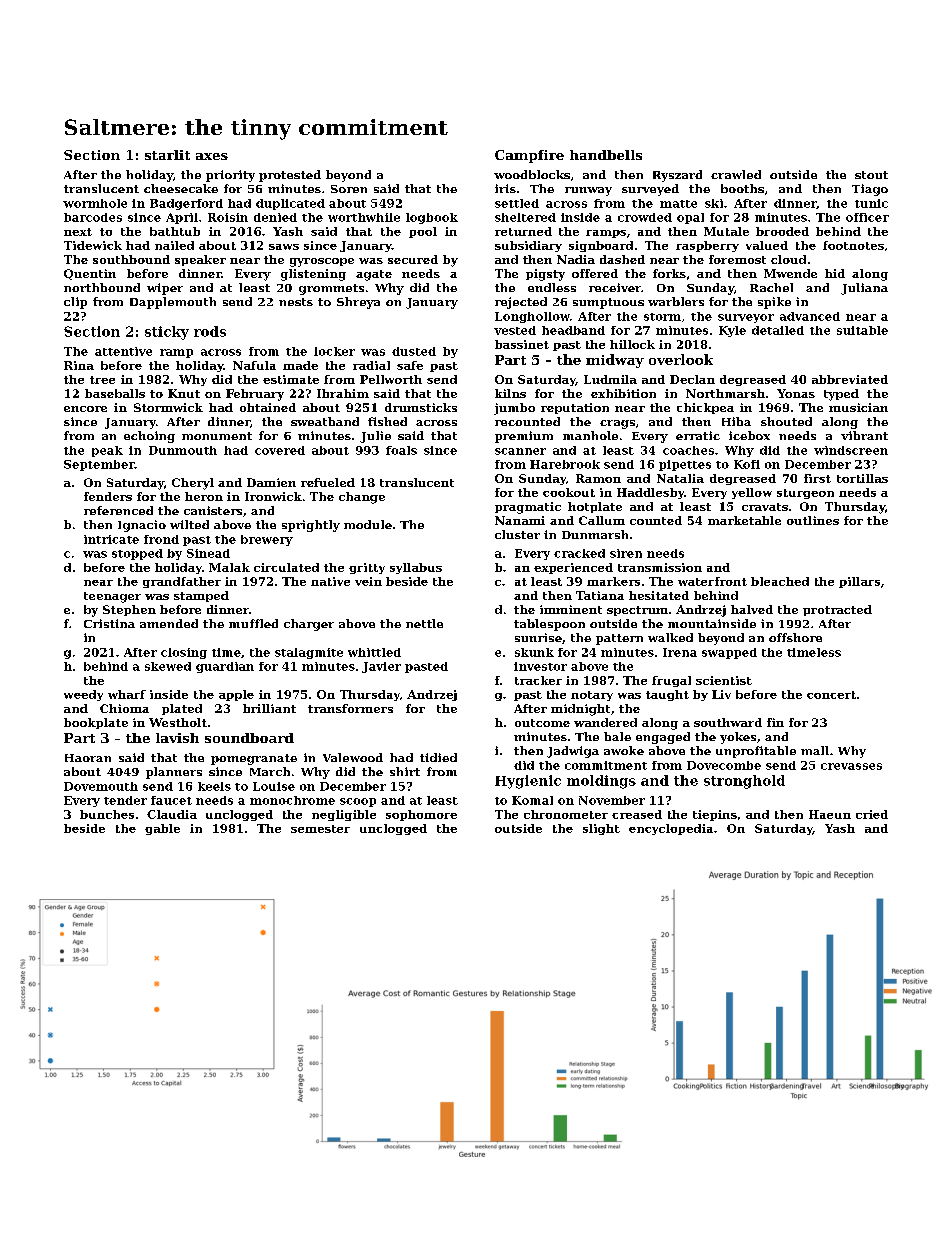  What do you see at coordinates (778, 330) in the screenshot?
I see `detailed` at bounding box center [778, 330].
